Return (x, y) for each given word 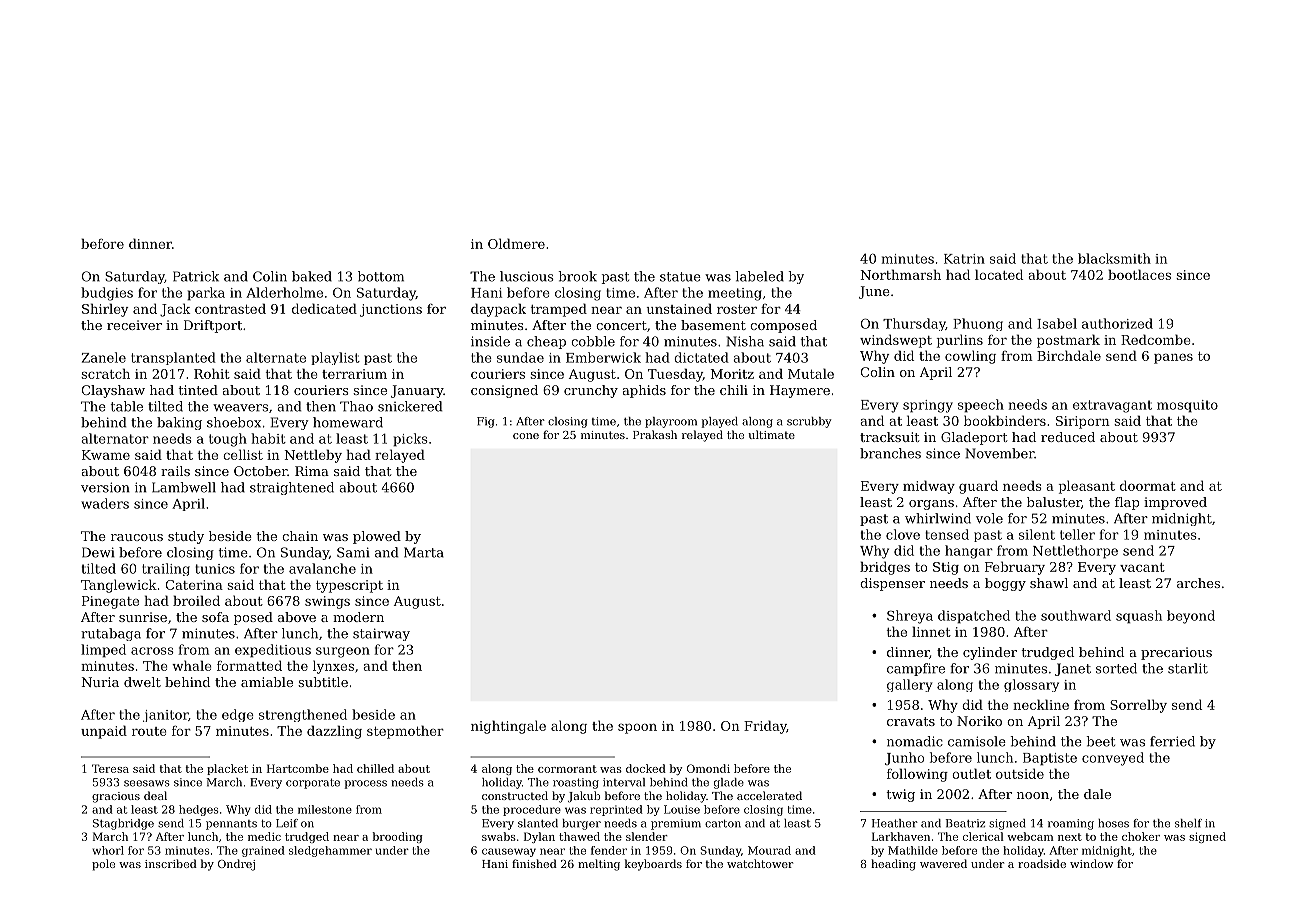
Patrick (196, 276)
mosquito (1187, 406)
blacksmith (1114, 258)
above (297, 617)
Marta (424, 552)
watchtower (760, 863)
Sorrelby (1138, 706)
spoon (637, 729)
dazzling (334, 732)
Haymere (800, 391)
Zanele (104, 357)
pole (103, 865)
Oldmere (516, 243)
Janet (1073, 669)
